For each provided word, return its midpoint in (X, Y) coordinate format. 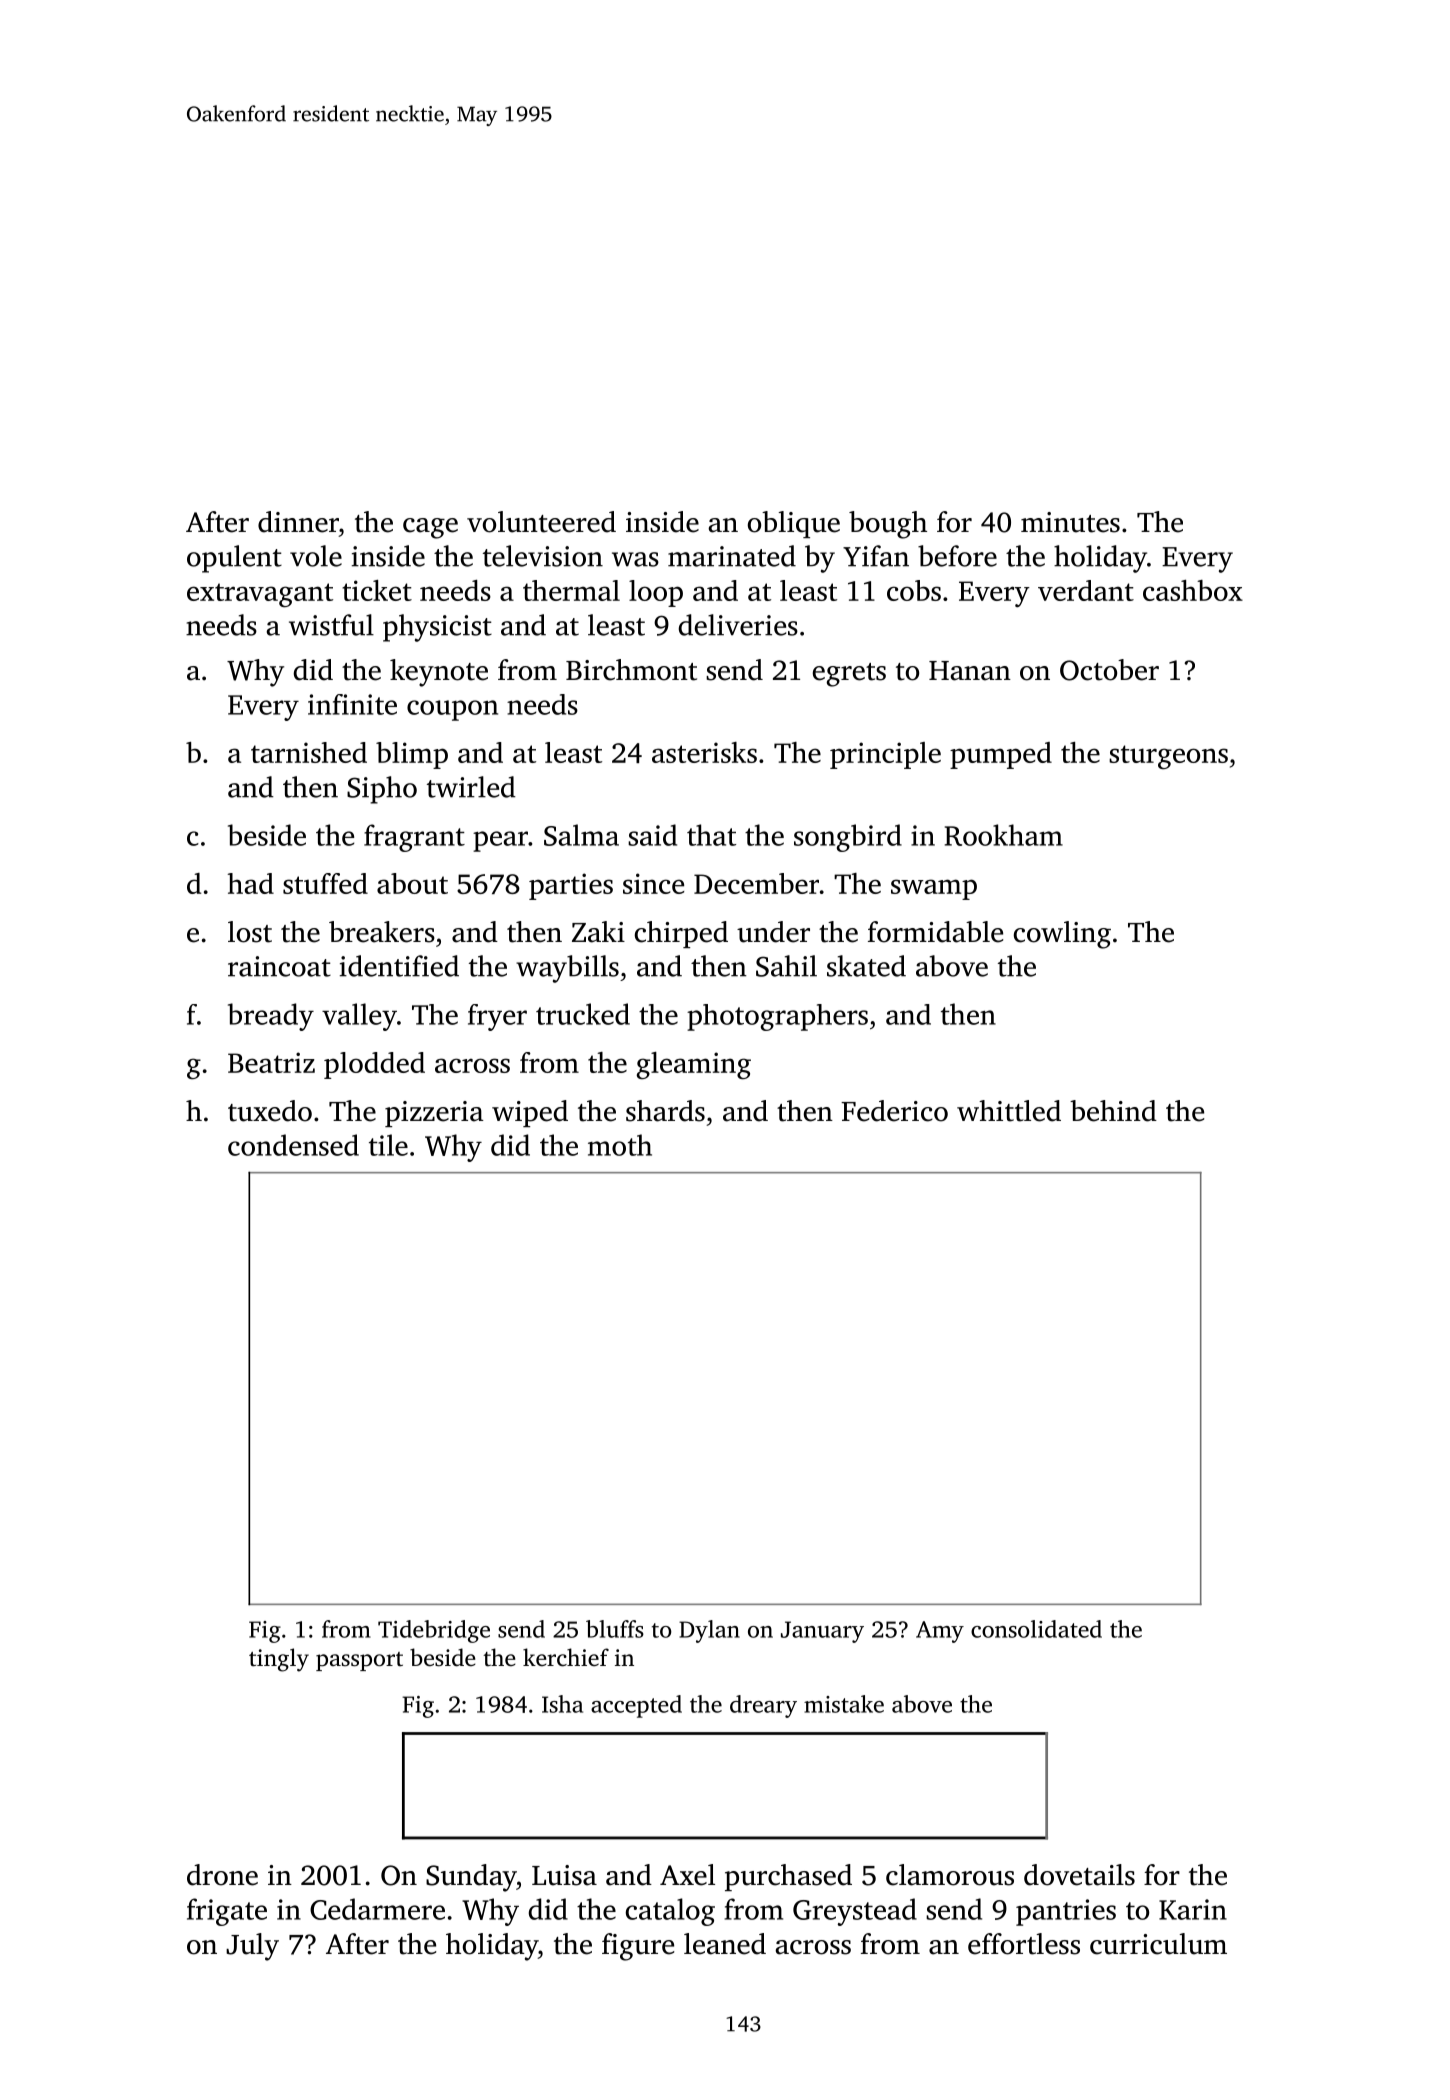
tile (388, 1145)
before (957, 556)
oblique (794, 524)
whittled (1009, 1111)
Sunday (471, 1878)
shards (665, 1111)
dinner (298, 522)
